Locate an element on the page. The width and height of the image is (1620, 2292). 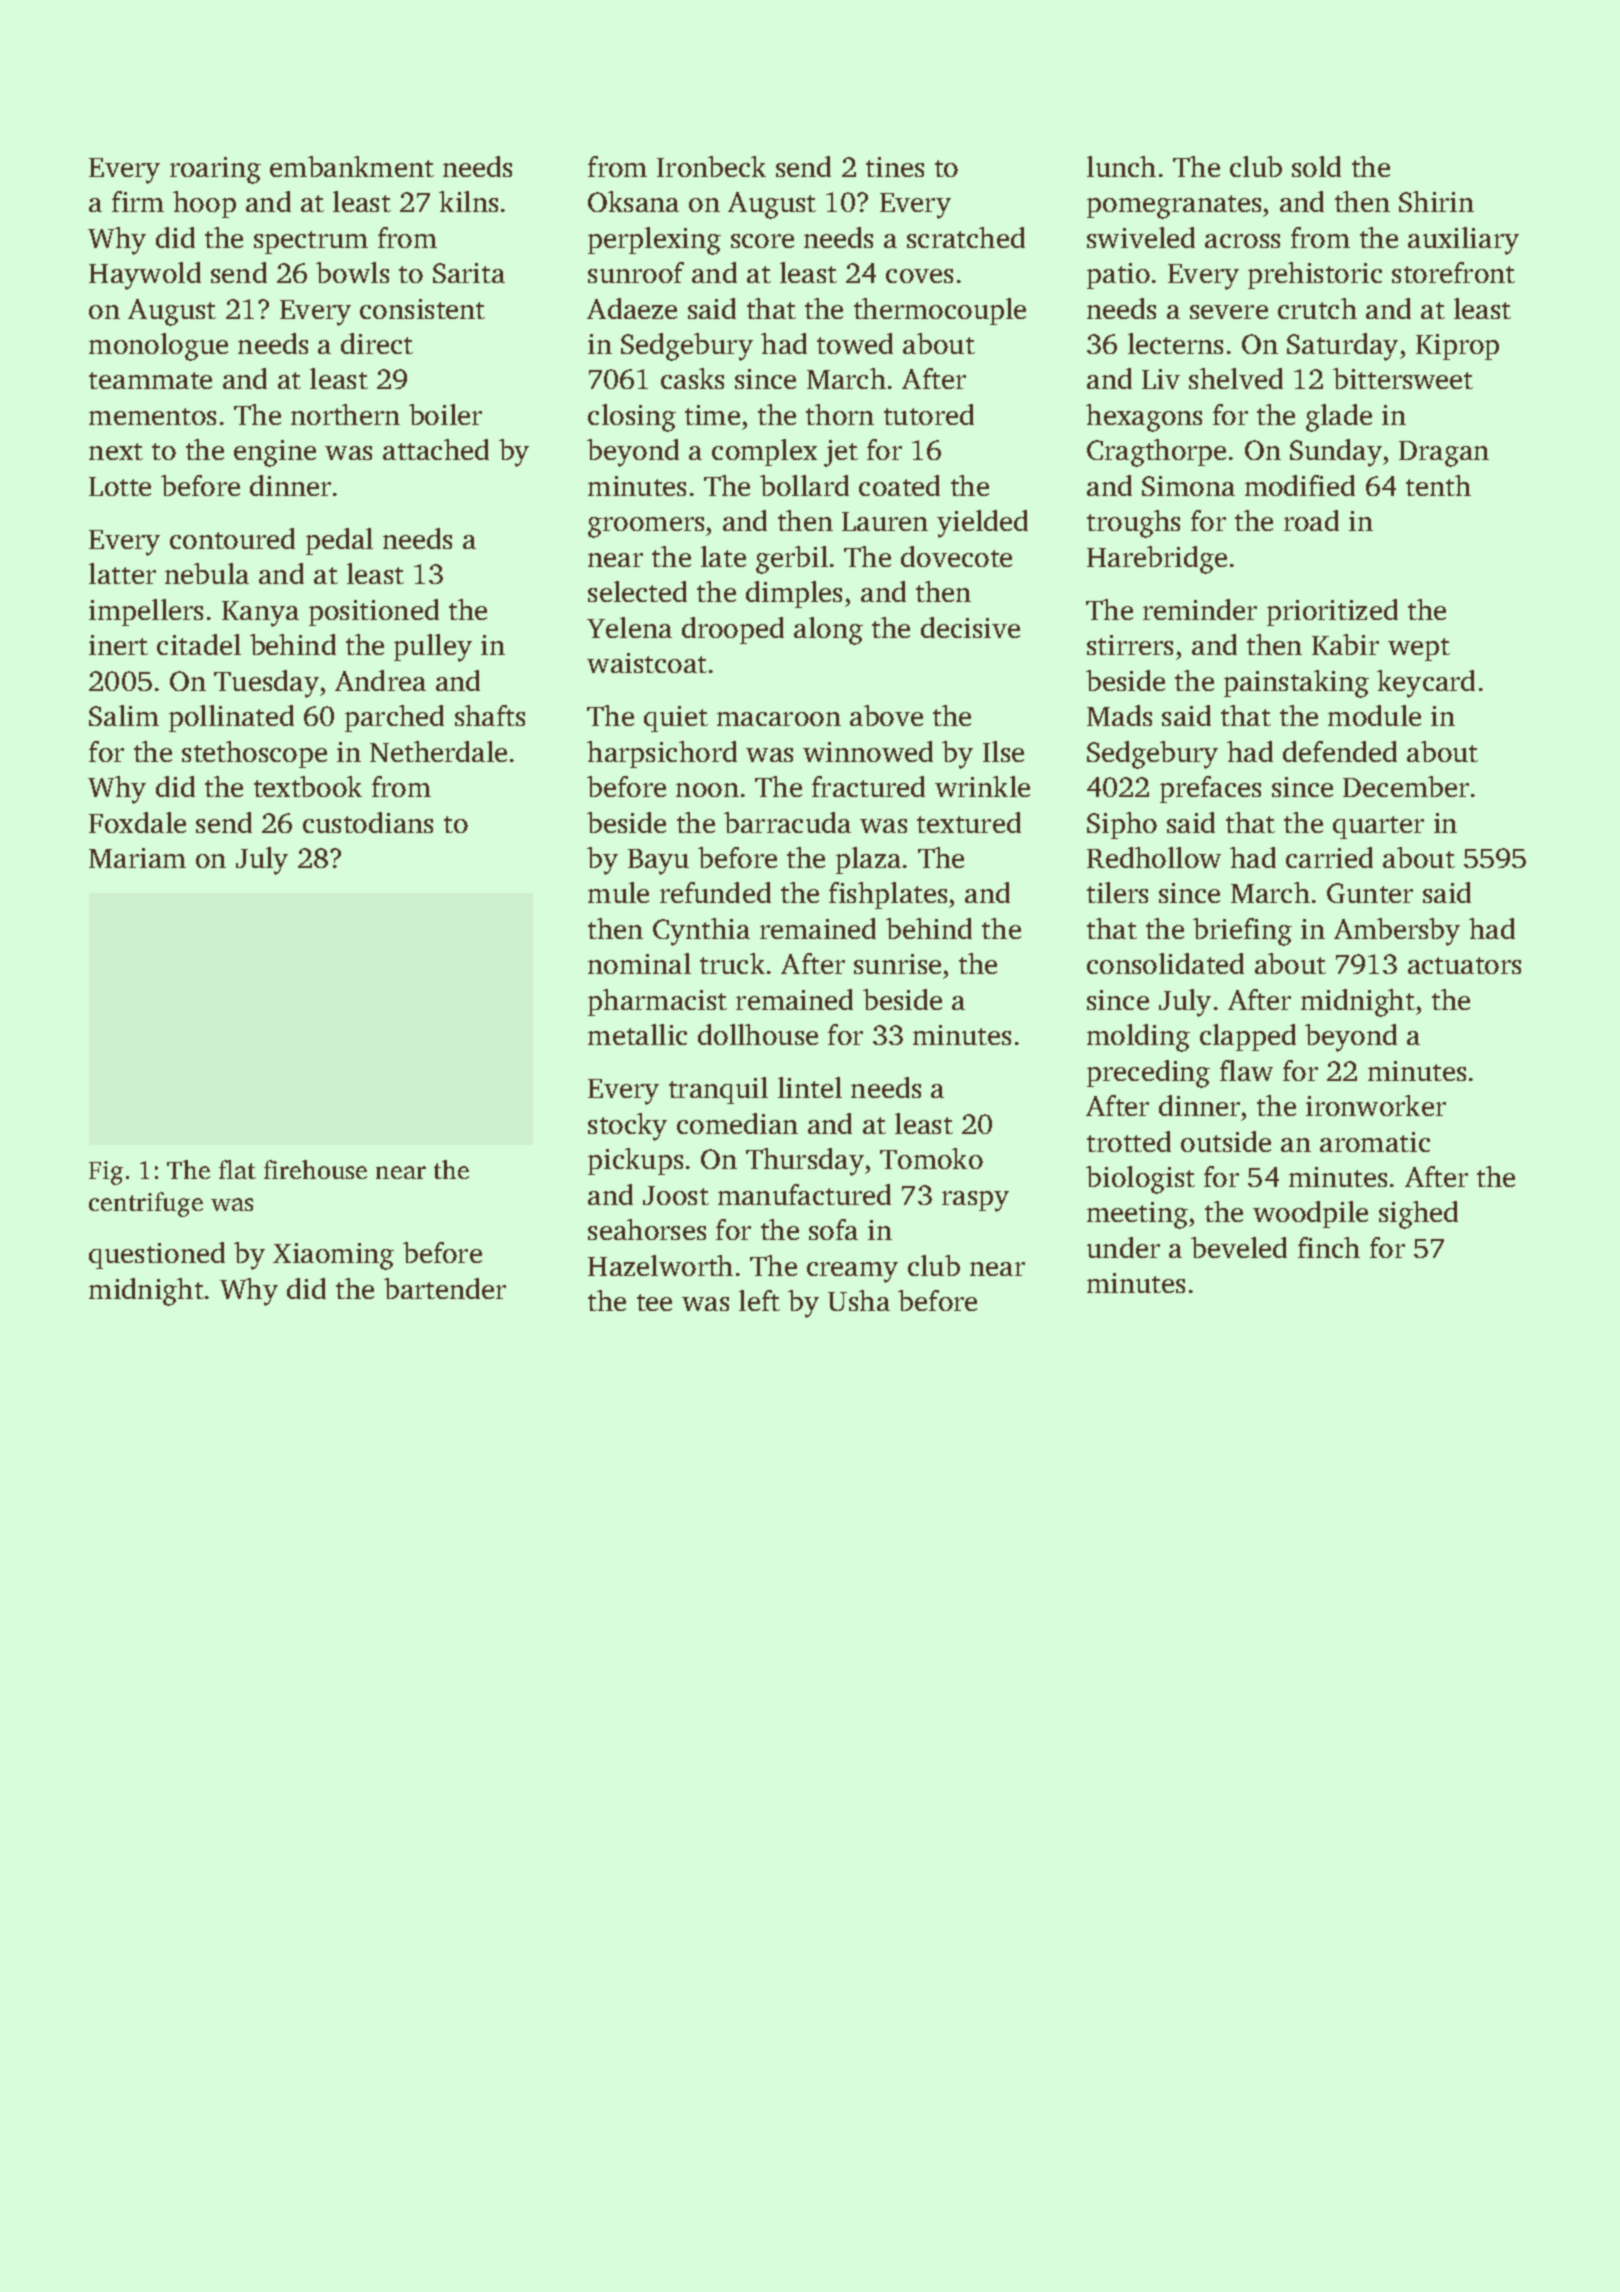
embankment is located at coordinates (352, 166).
